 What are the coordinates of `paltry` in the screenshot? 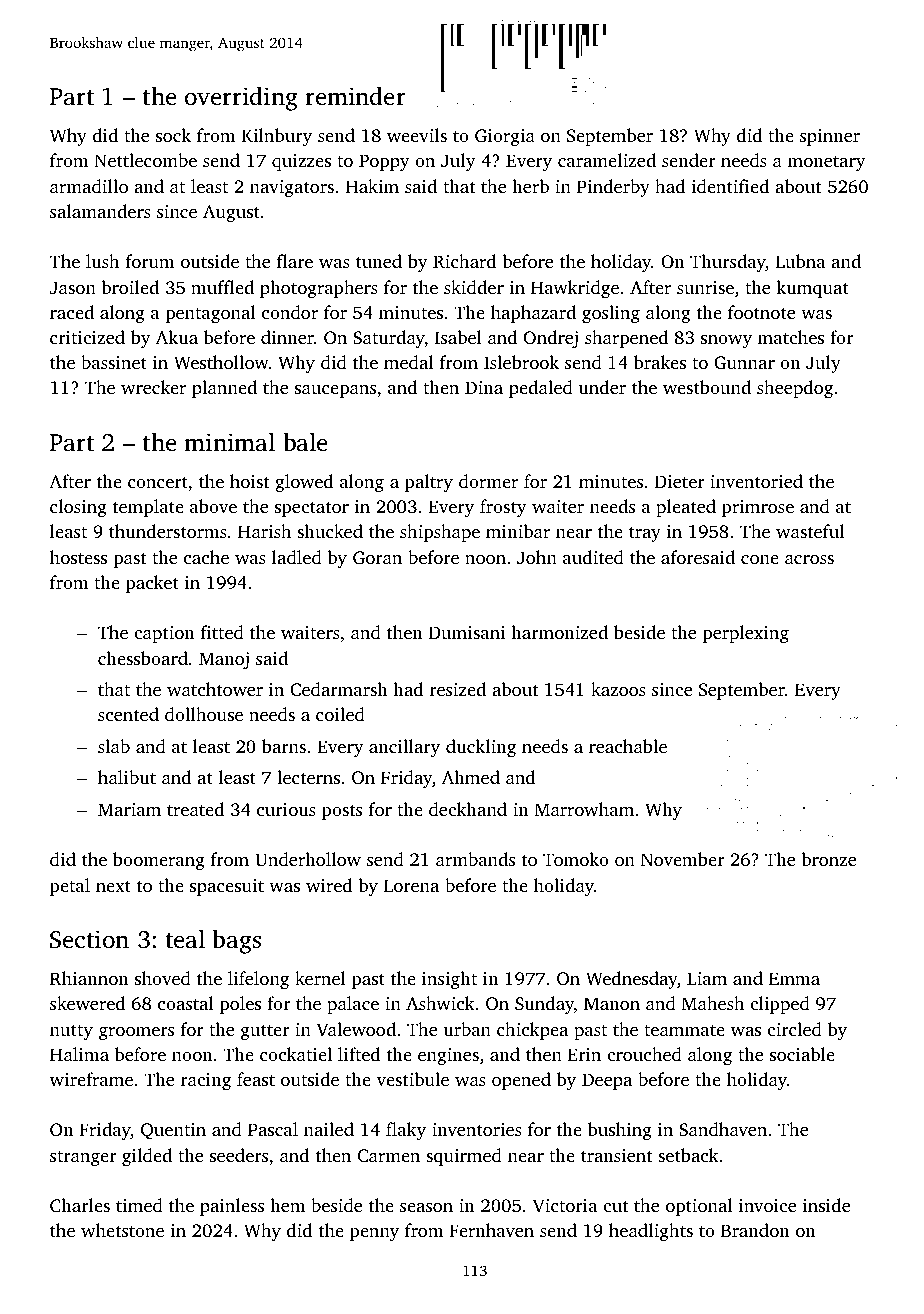 It's located at (429, 483).
